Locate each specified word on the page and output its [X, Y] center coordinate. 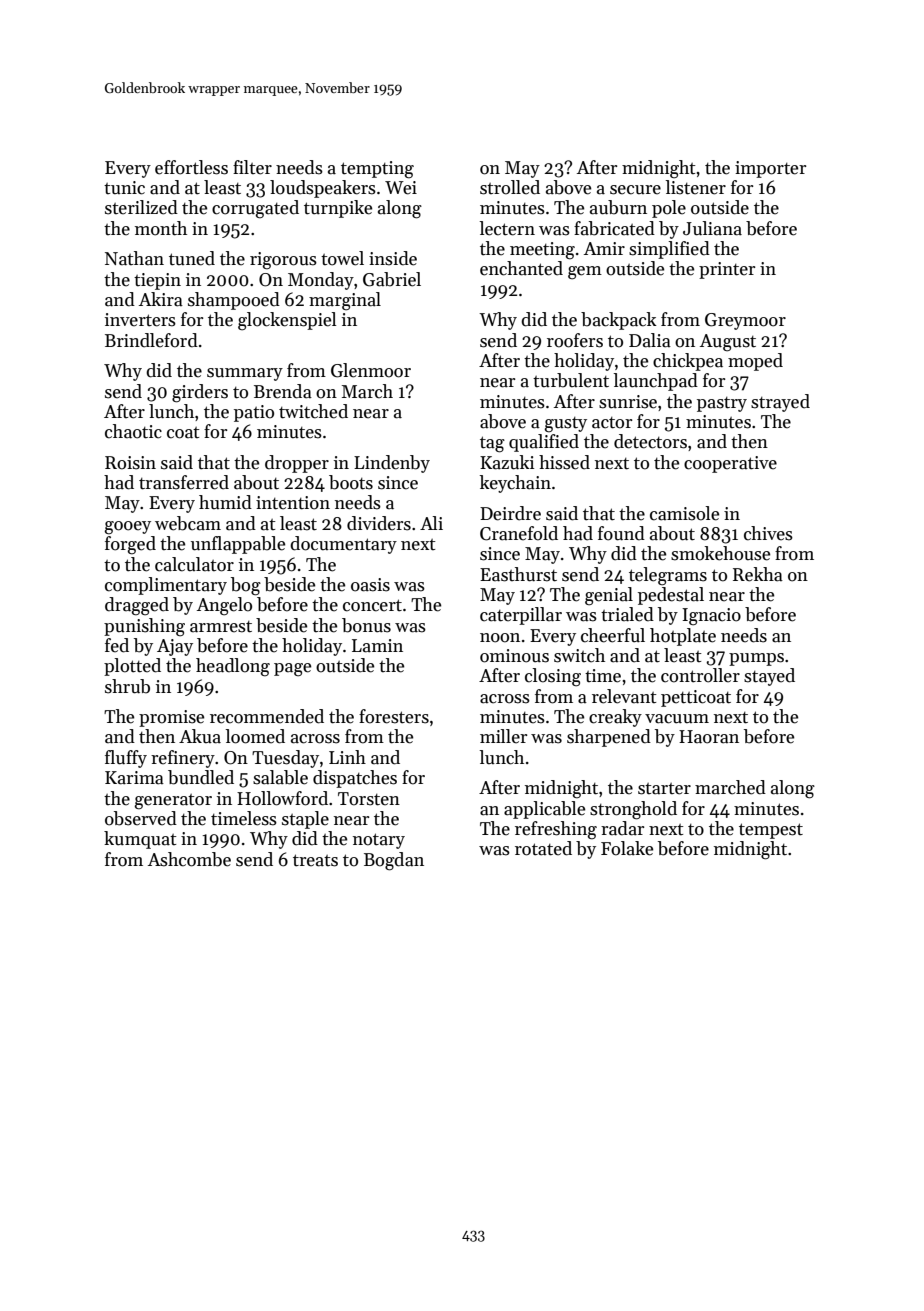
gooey [128, 528]
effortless [191, 167]
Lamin [377, 646]
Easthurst [518, 574]
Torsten [369, 799]
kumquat [140, 840]
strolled [510, 187]
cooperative [730, 464]
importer [770, 169]
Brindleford [151, 340]
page [292, 670]
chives [768, 533]
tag [492, 444]
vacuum [677, 719]
